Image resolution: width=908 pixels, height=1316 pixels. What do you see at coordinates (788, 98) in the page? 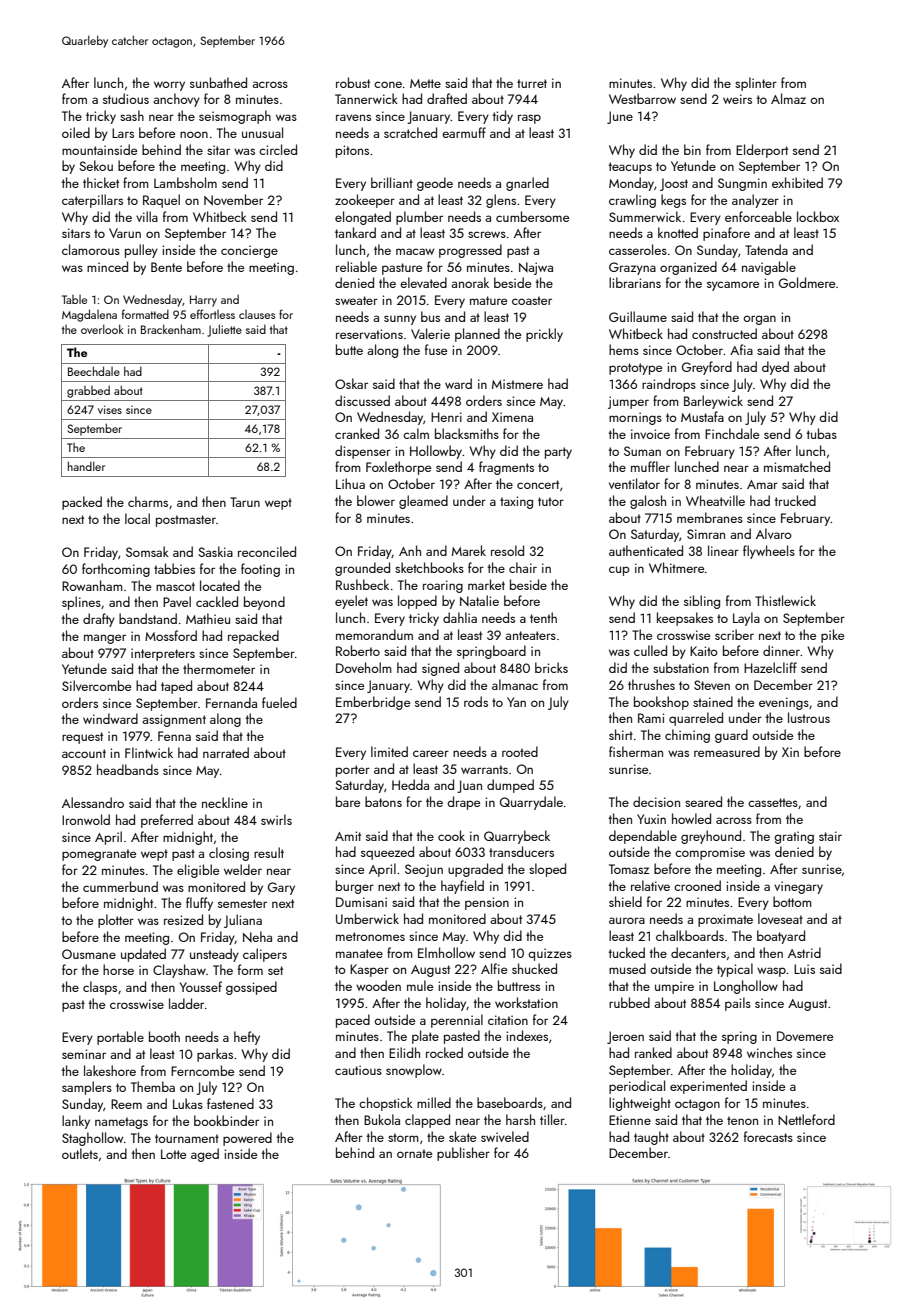
I see `Almaz` at bounding box center [788, 98].
